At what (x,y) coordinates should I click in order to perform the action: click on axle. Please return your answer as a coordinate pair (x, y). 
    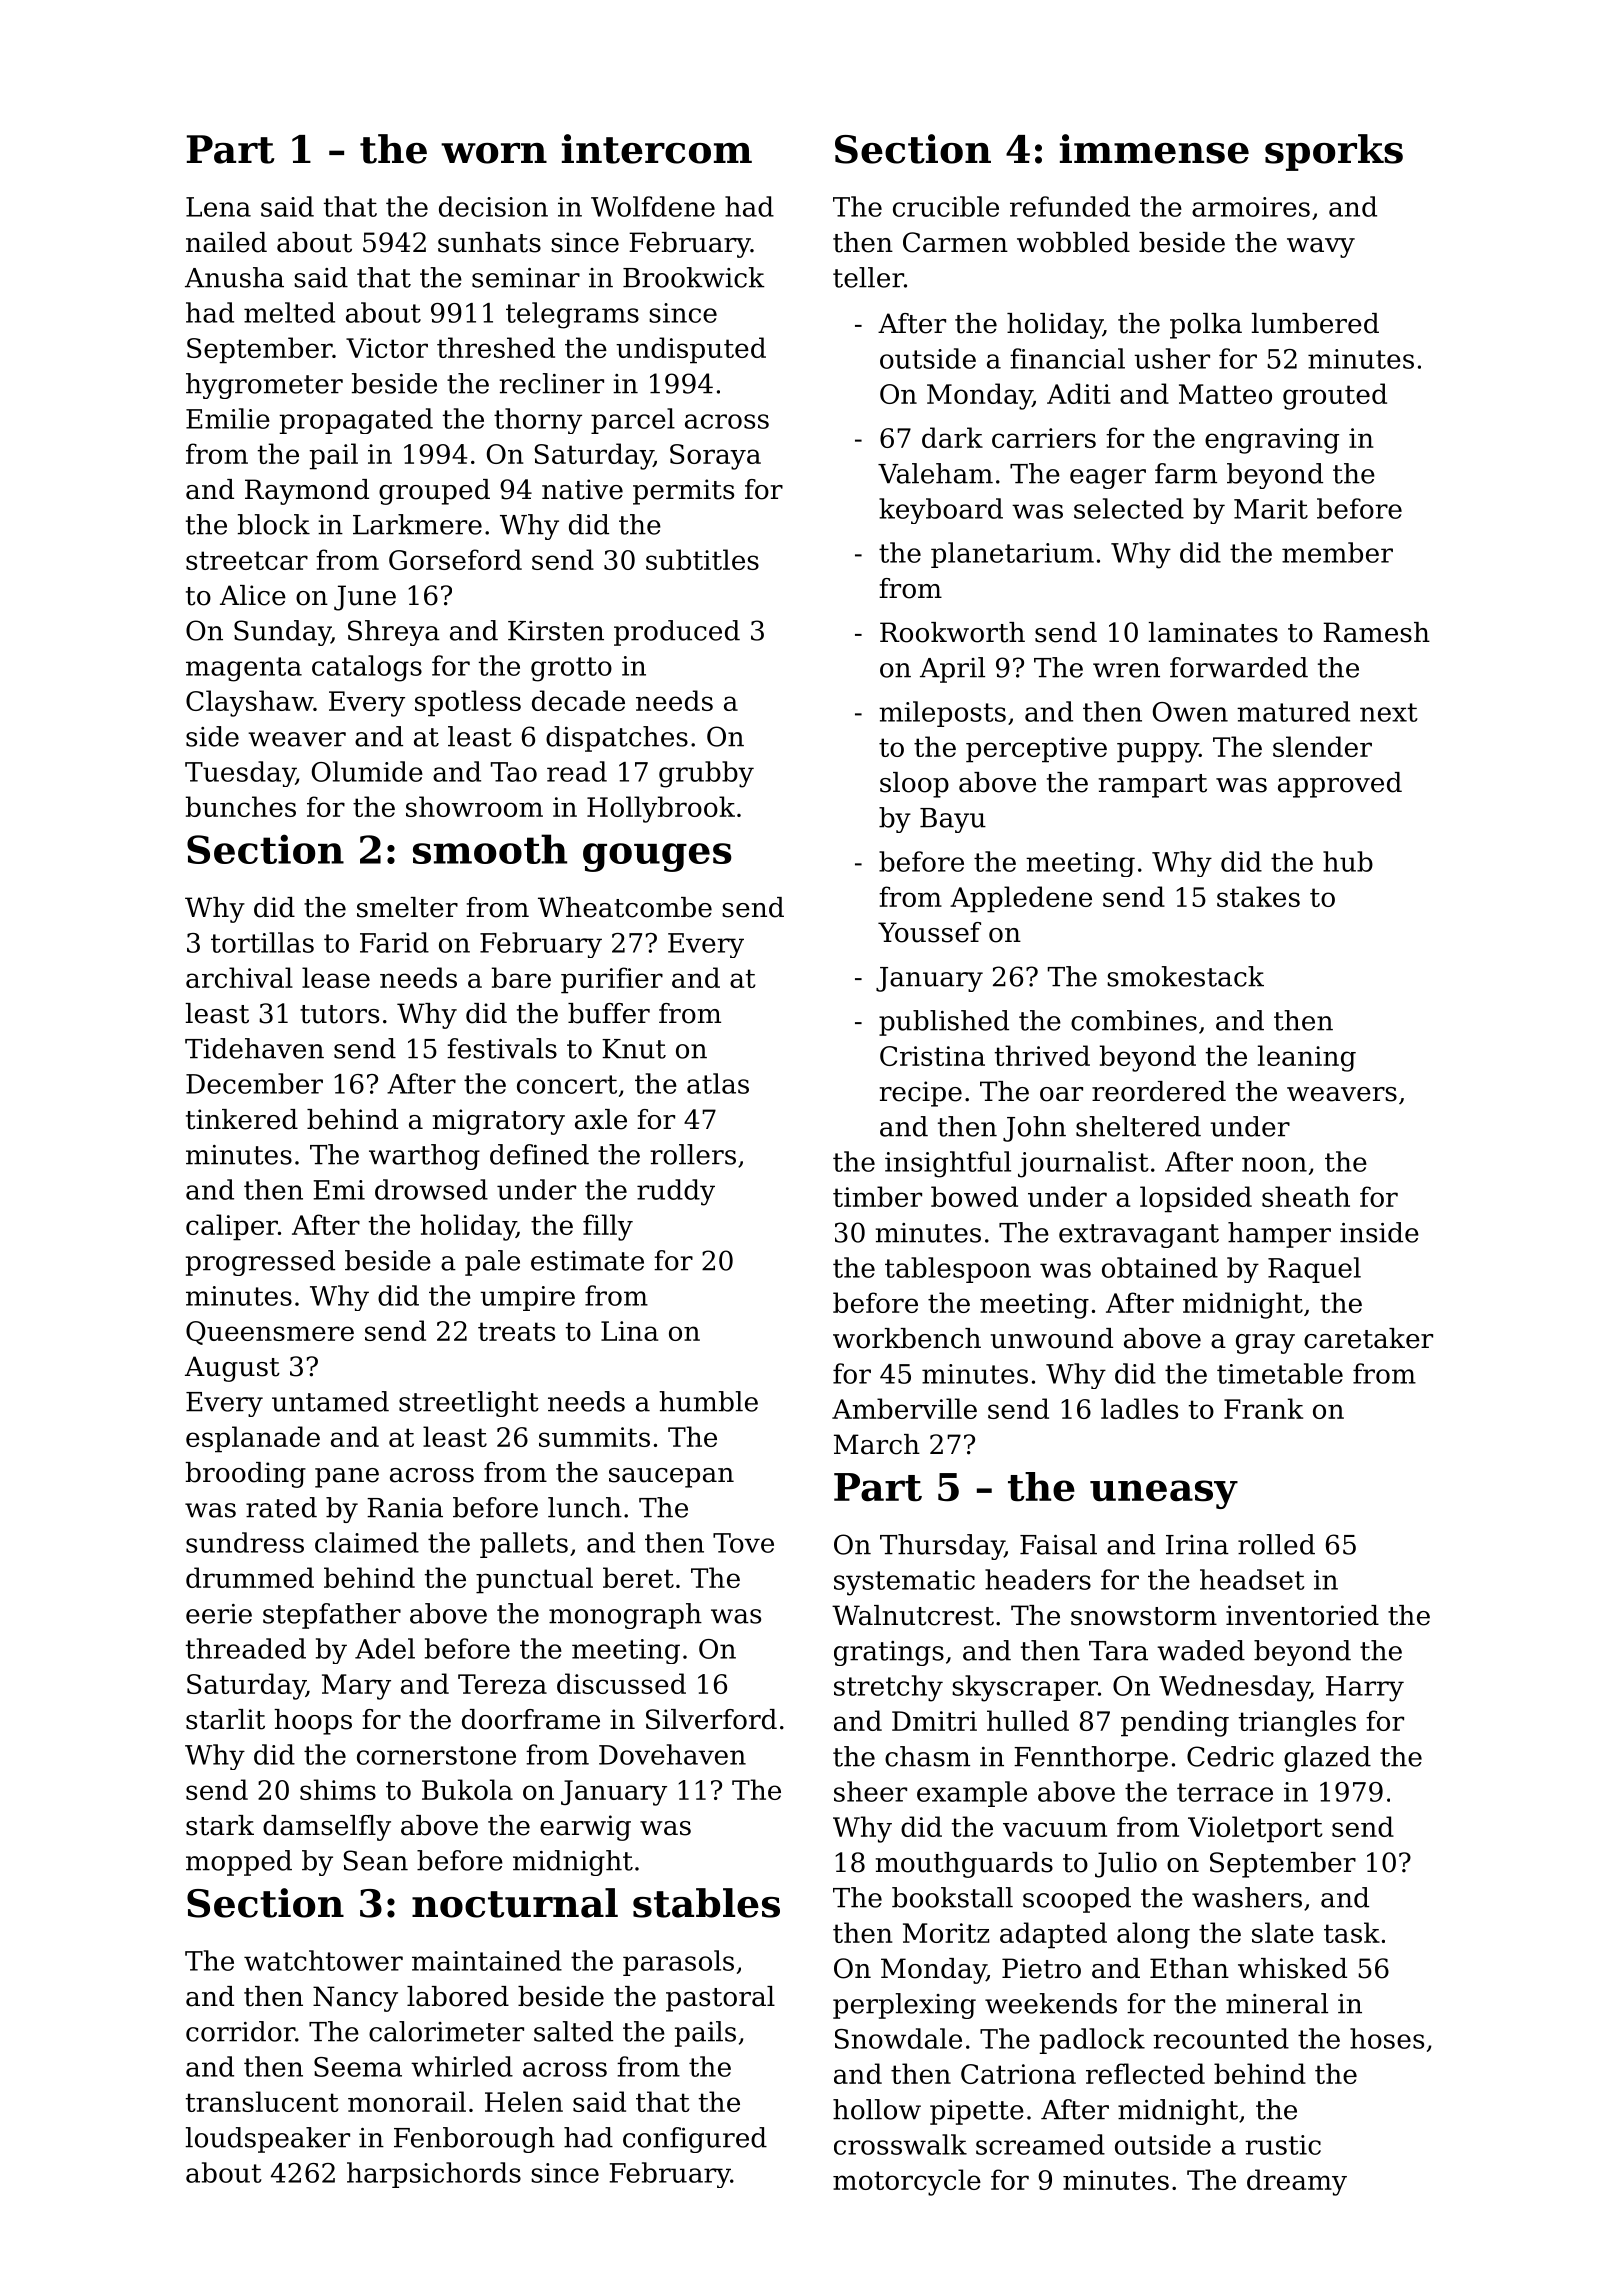
    Looking at the image, I should click on (601, 1119).
